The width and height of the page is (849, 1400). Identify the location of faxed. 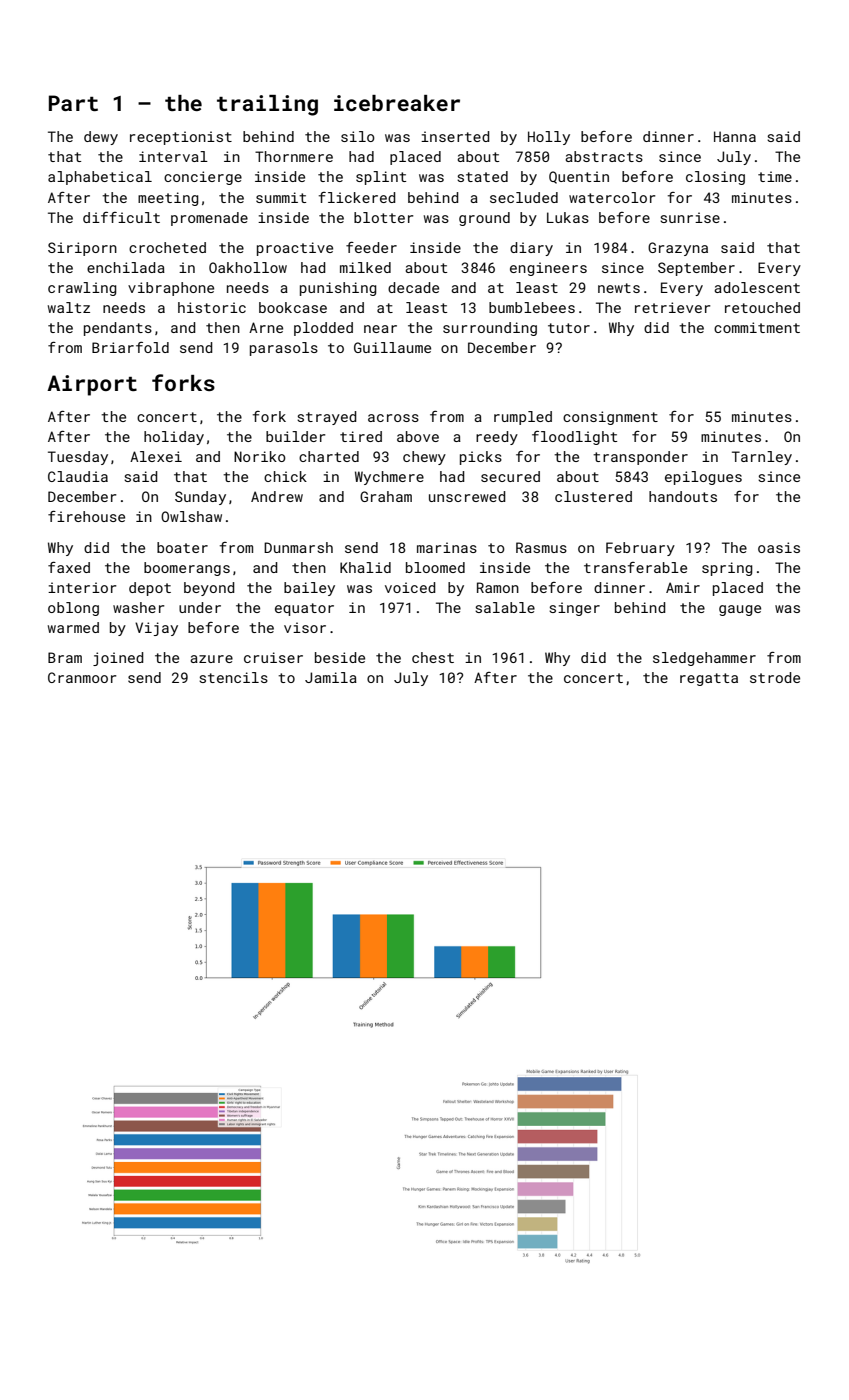
(69, 567).
